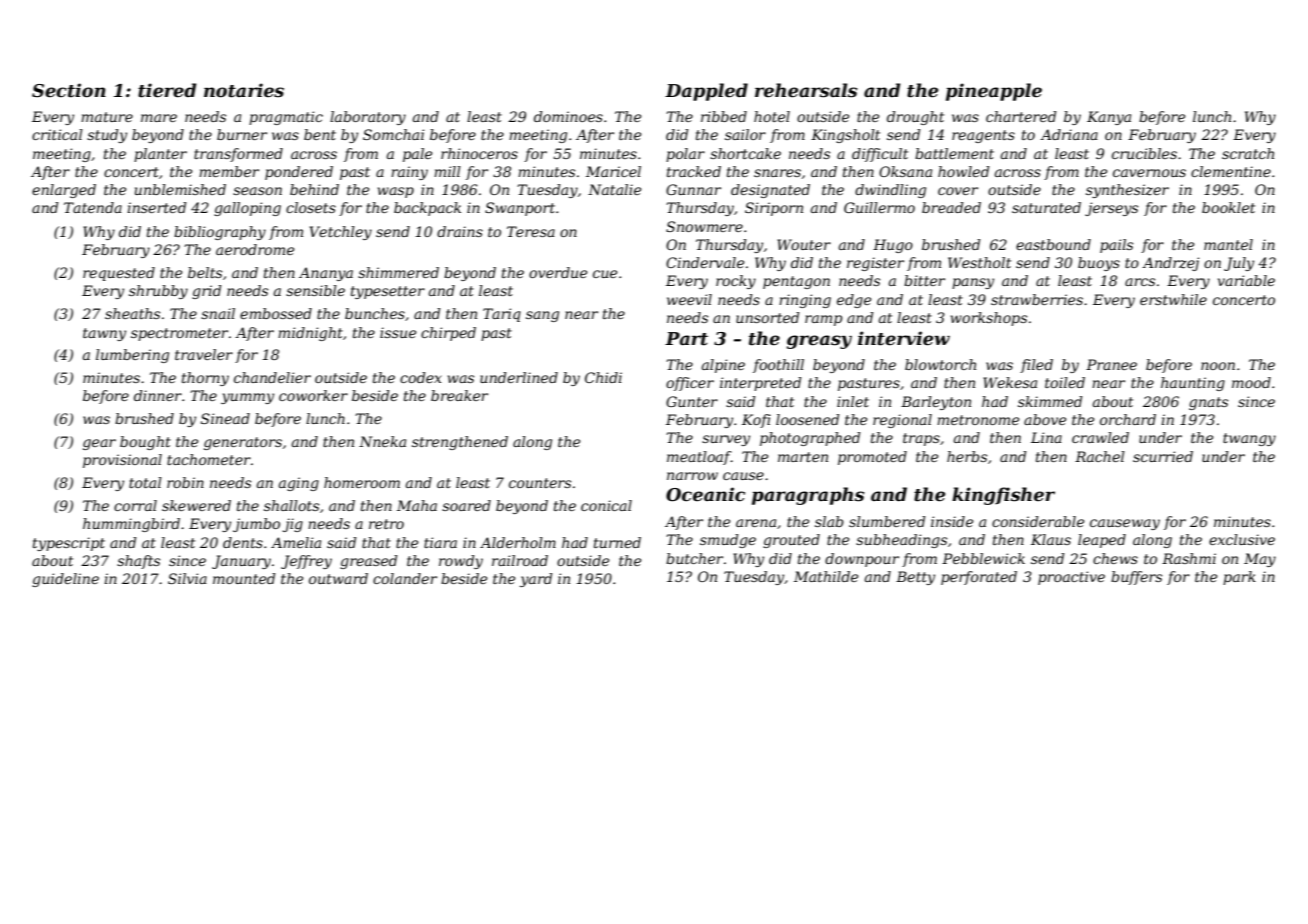 Image resolution: width=1308 pixels, height=924 pixels. What do you see at coordinates (65, 580) in the document?
I see `guideline` at bounding box center [65, 580].
